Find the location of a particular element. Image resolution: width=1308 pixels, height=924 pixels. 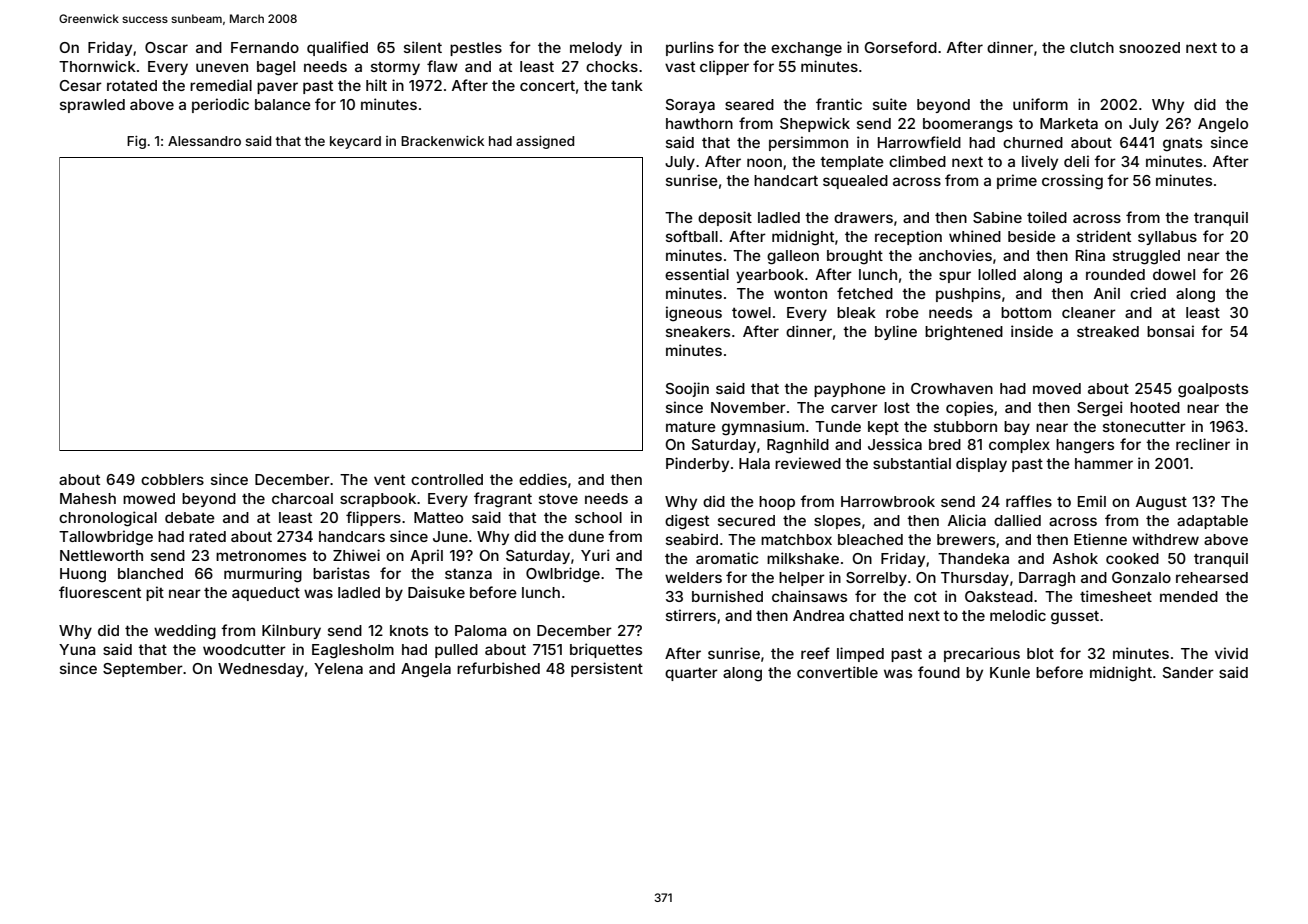

cobblers is located at coordinates (172, 479).
